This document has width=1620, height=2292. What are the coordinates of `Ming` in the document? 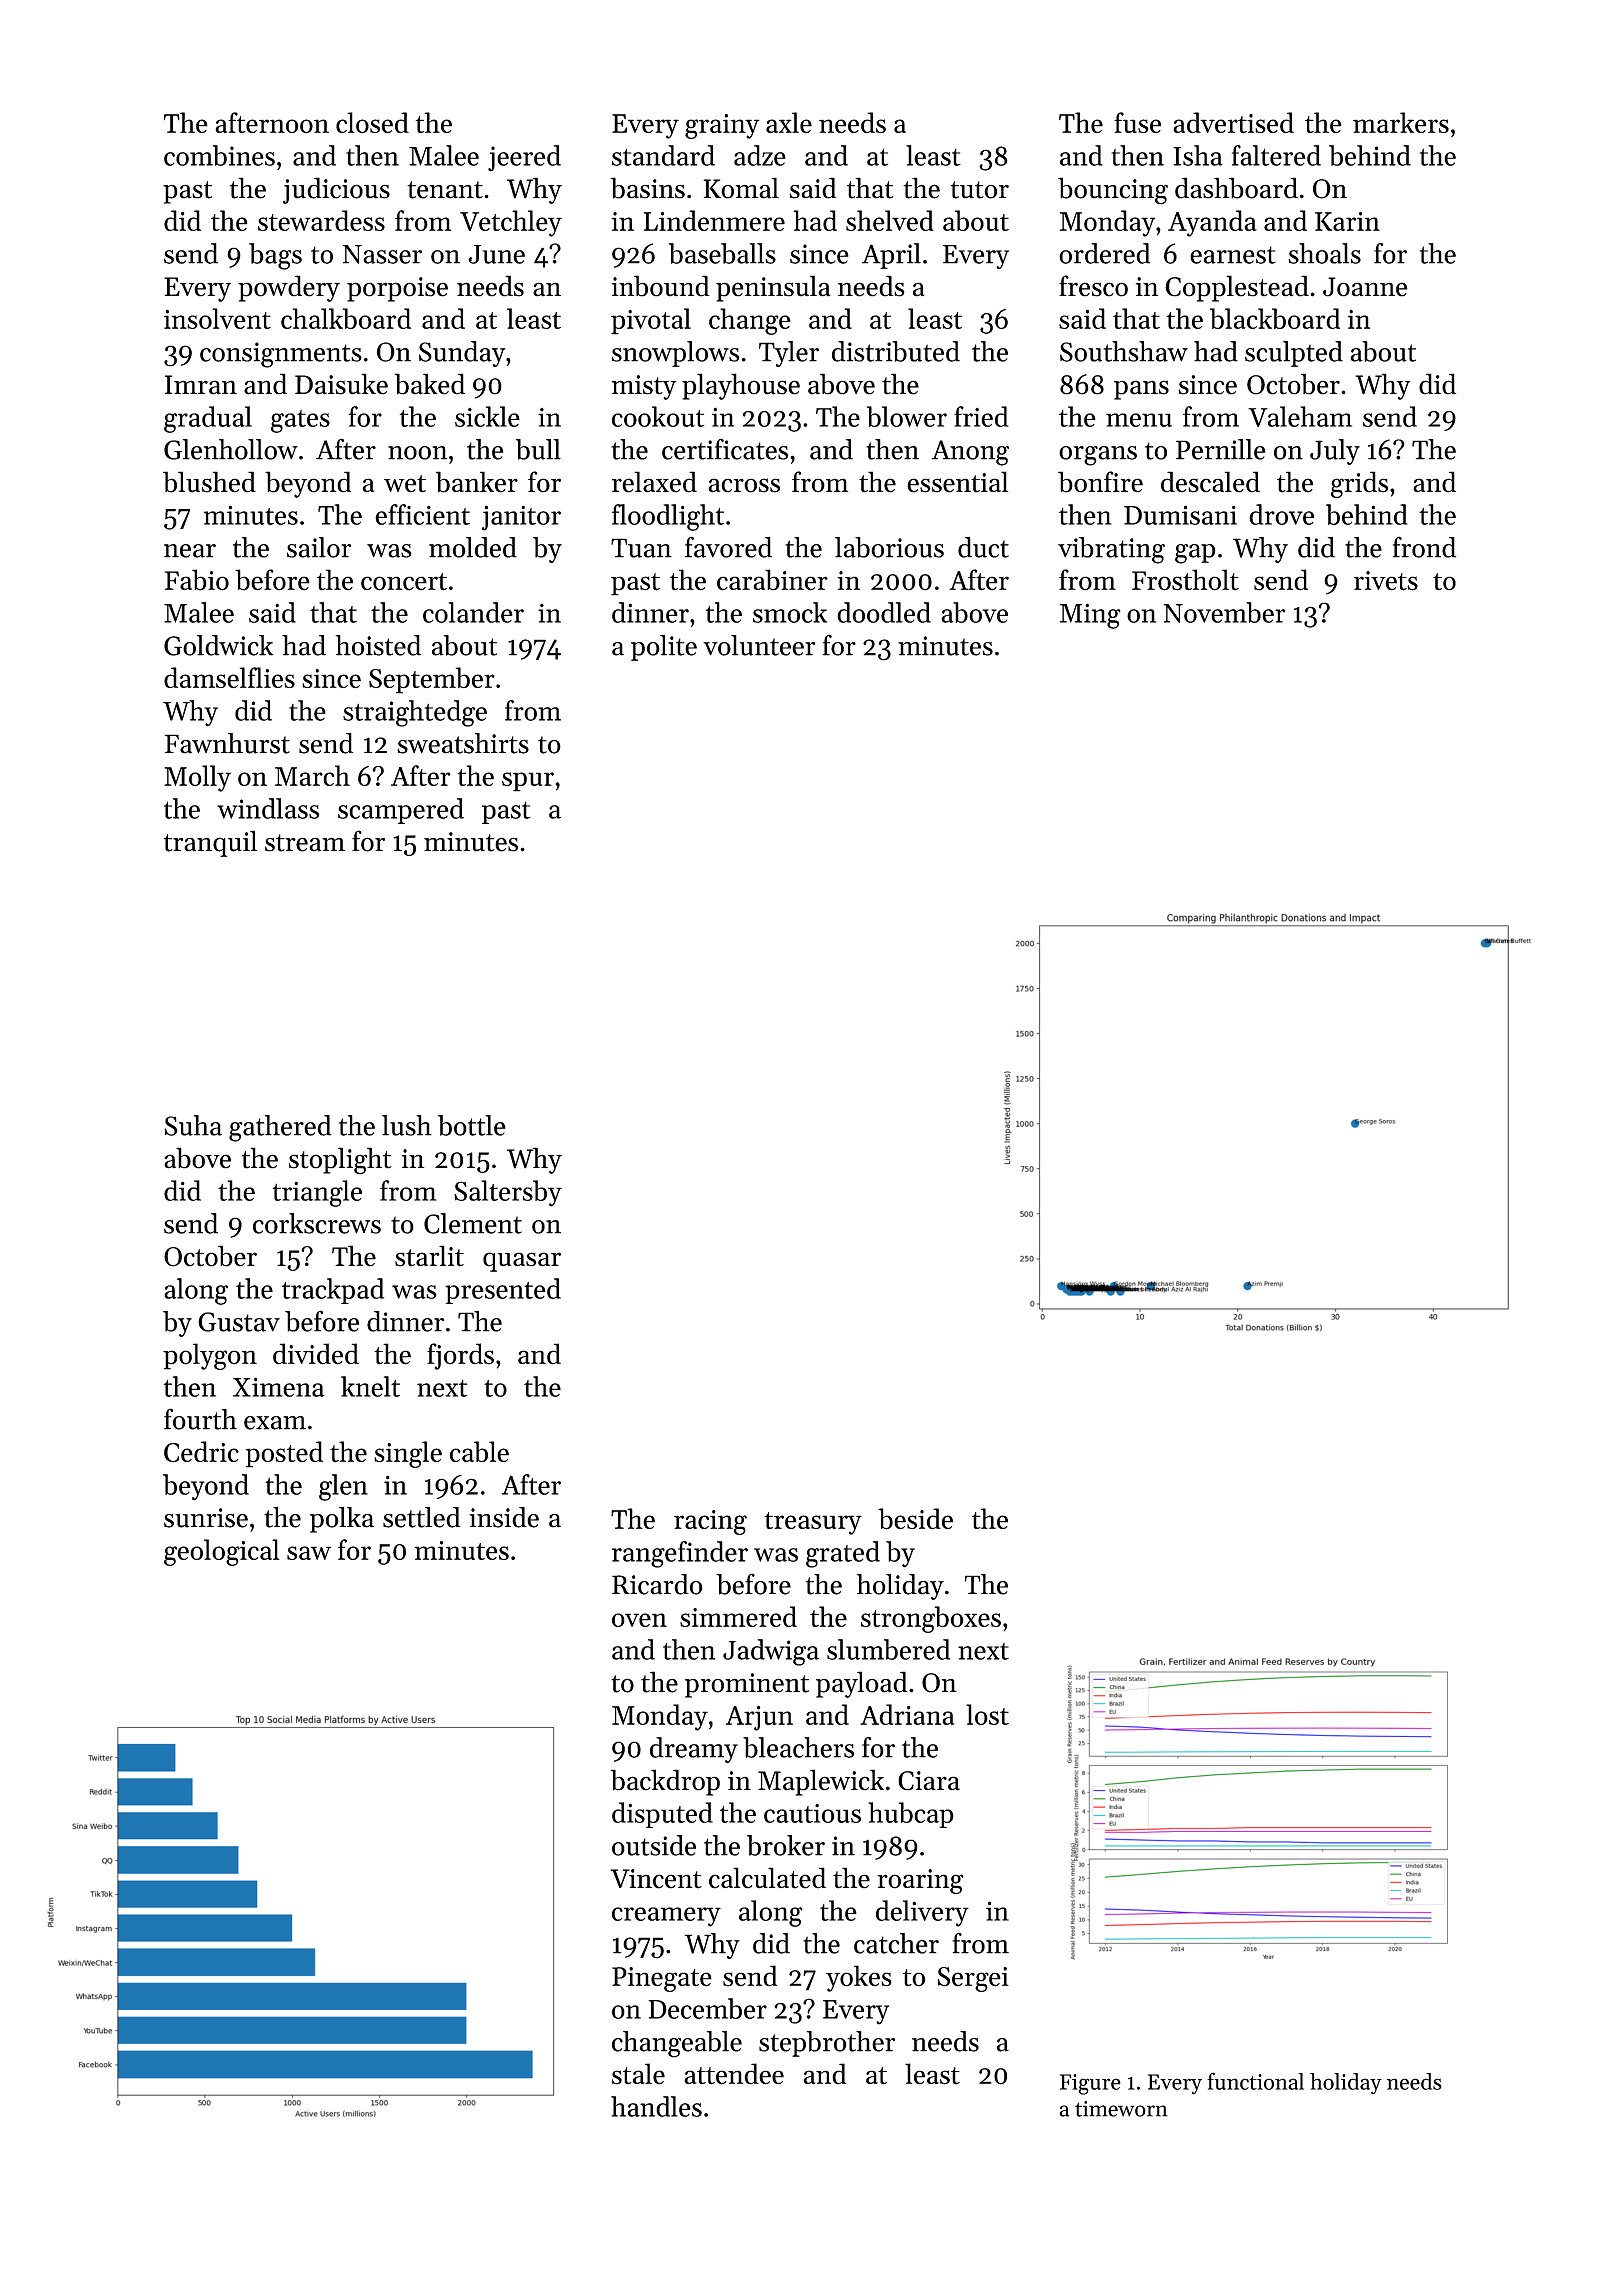 It's located at (1090, 616).
